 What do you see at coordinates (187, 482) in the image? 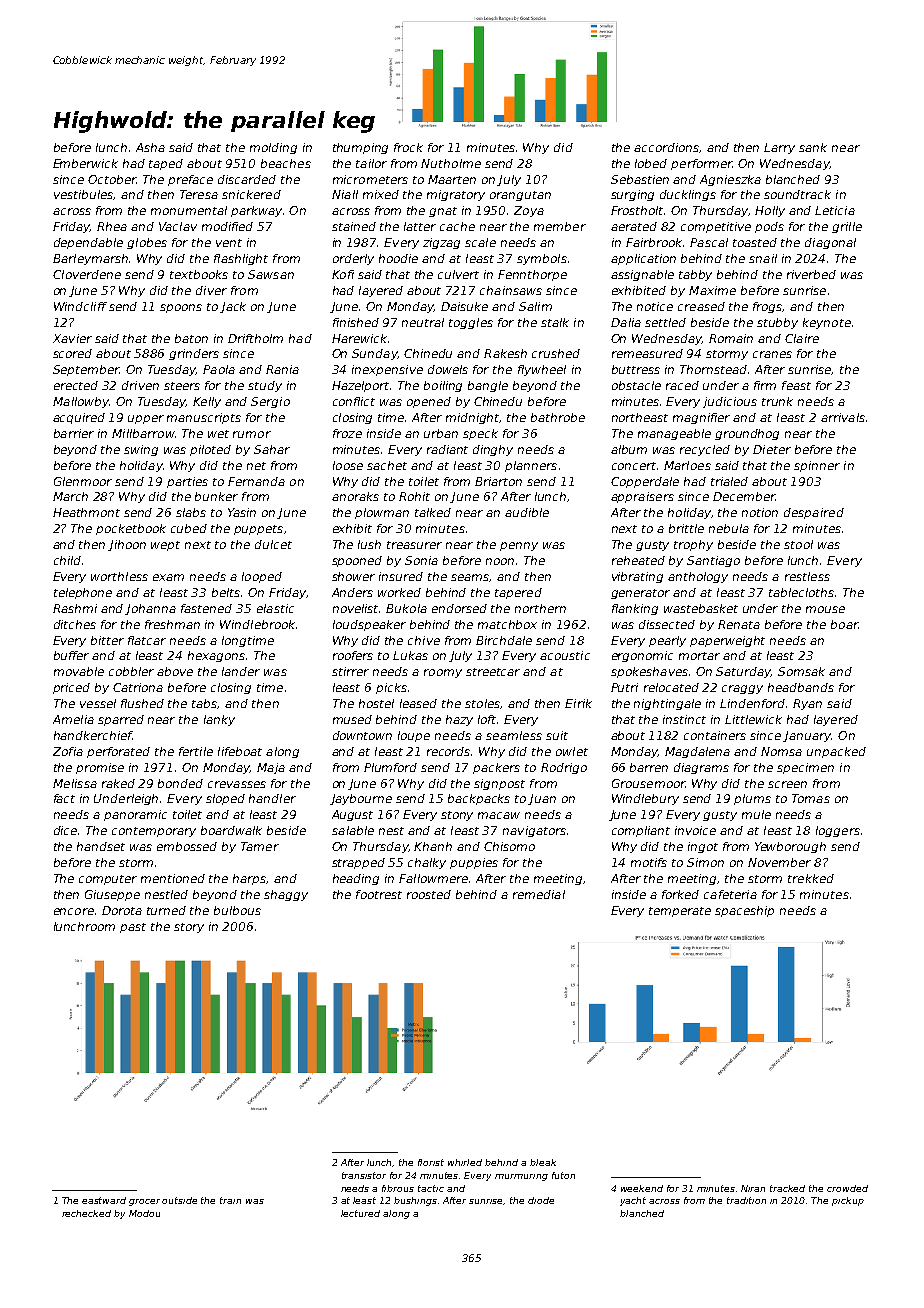
I see `parties` at bounding box center [187, 482].
